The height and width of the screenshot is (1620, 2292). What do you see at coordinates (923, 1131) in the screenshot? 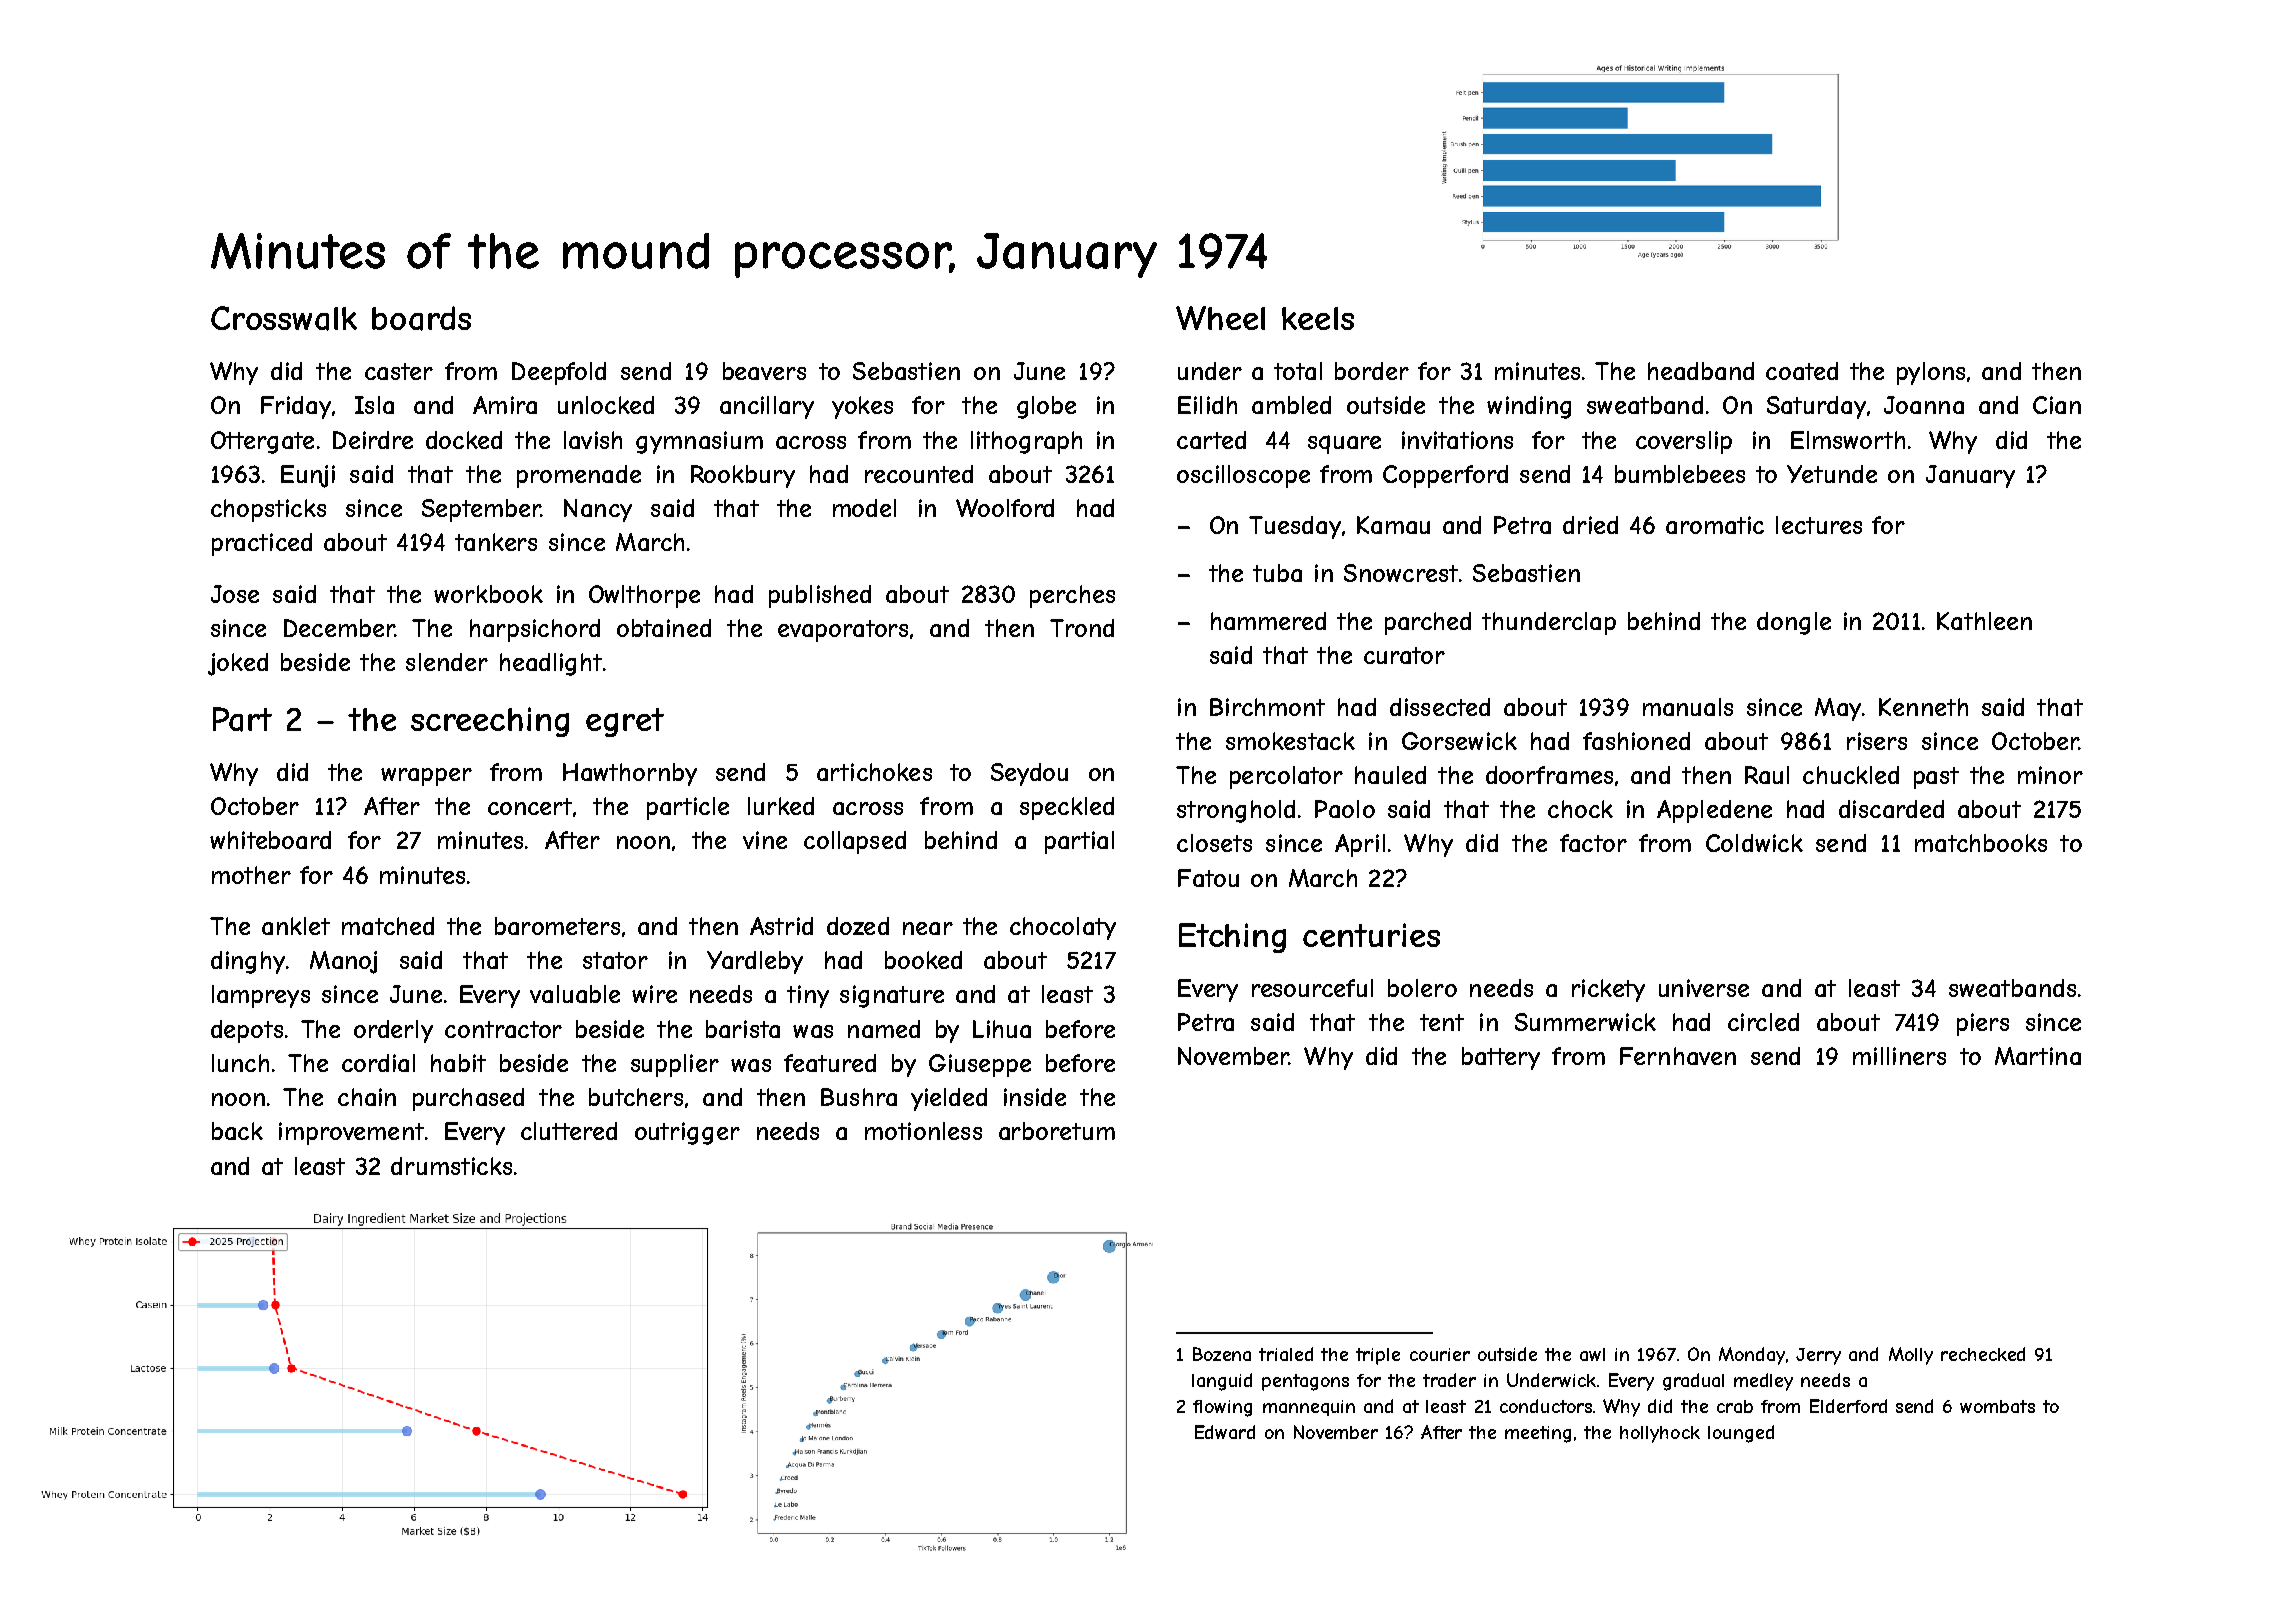
I see `motionless` at bounding box center [923, 1131].
